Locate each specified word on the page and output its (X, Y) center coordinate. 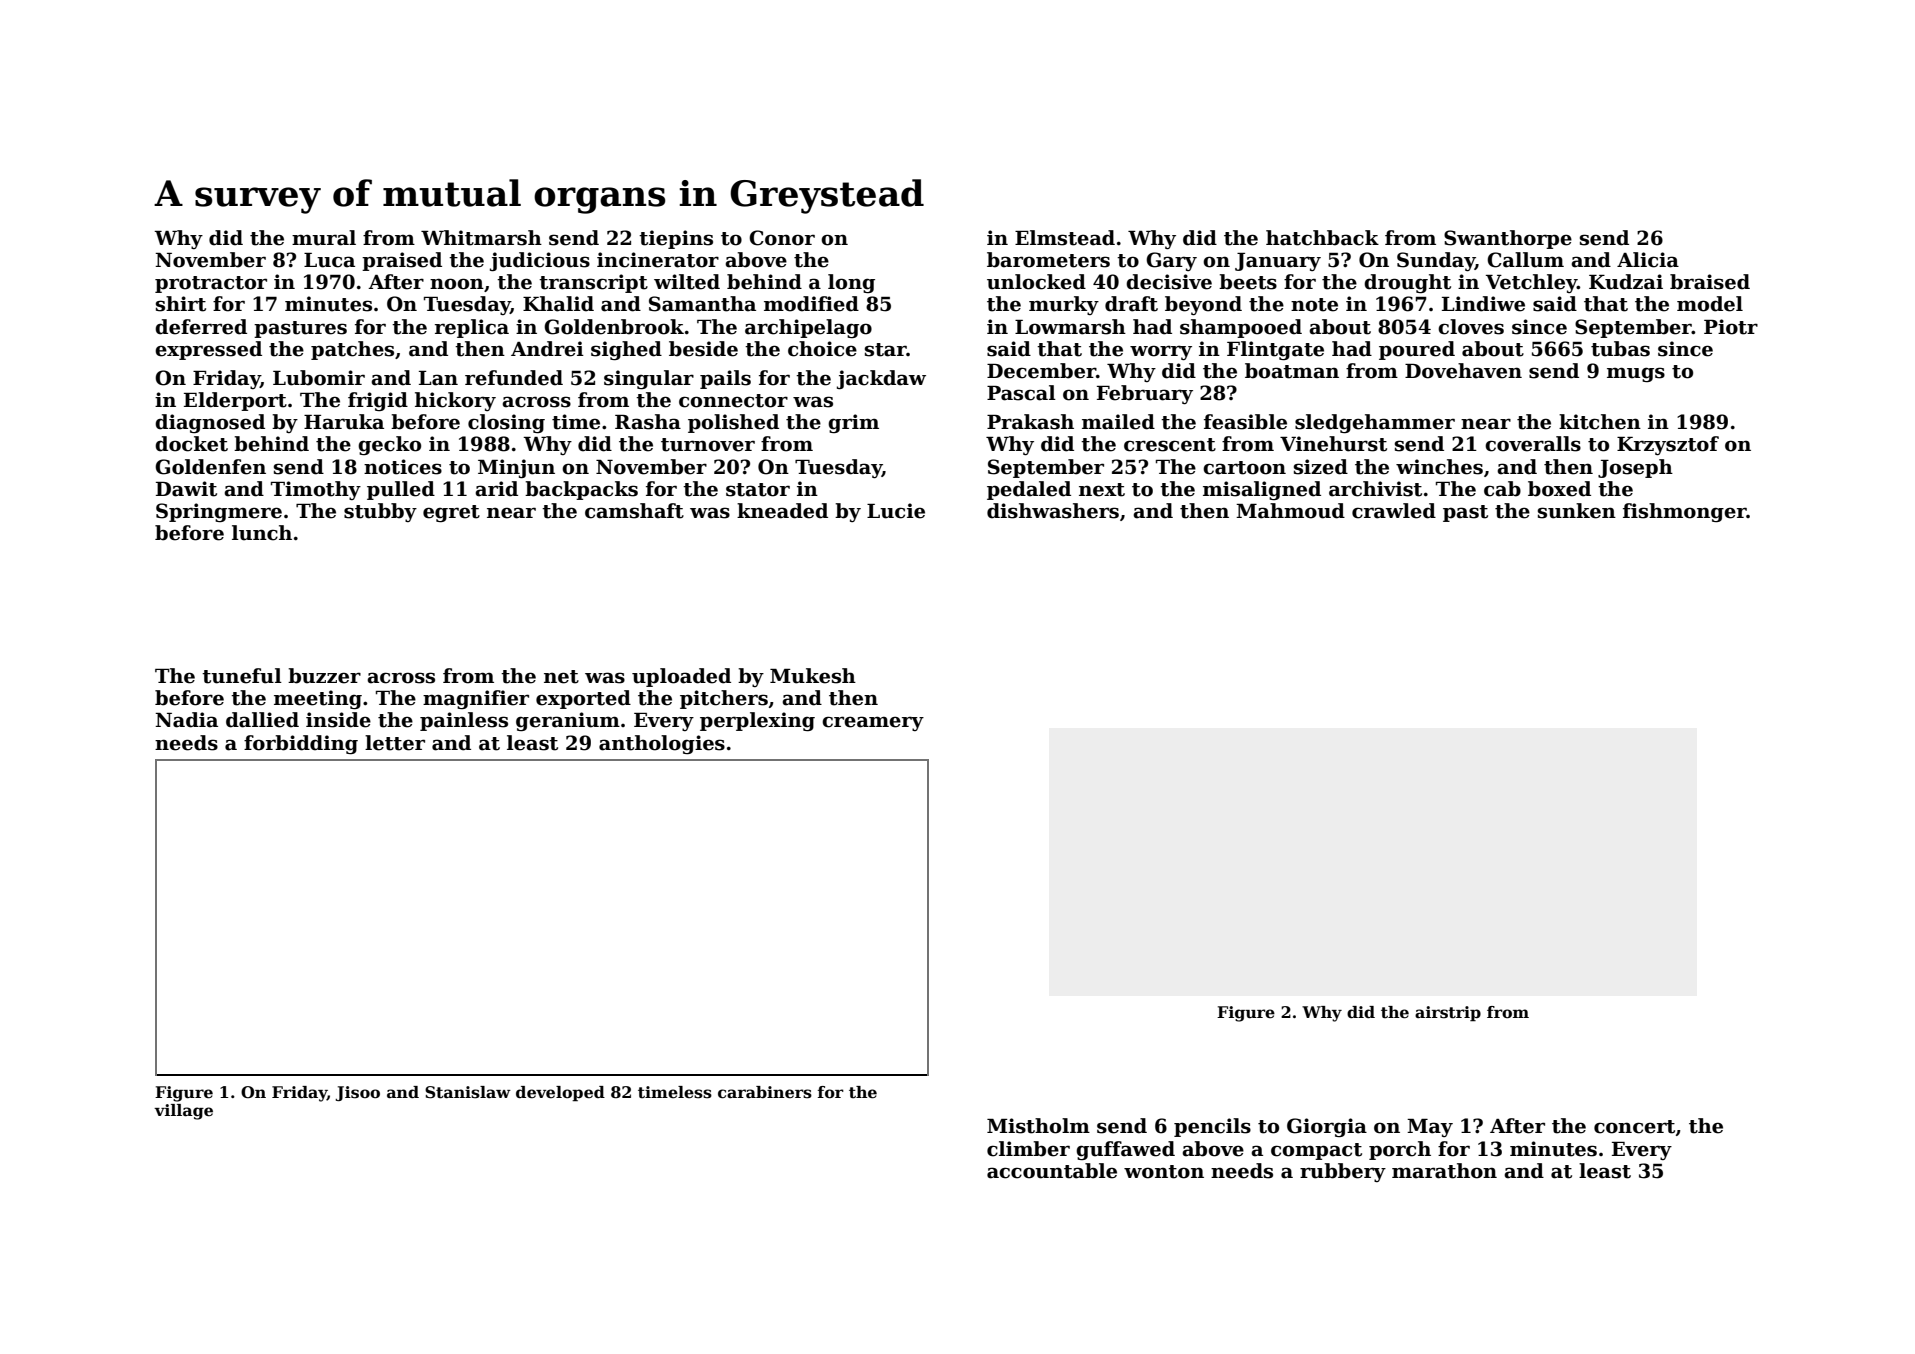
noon (457, 284)
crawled (1394, 511)
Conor (782, 238)
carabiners (765, 1092)
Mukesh (813, 676)
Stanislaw (468, 1092)
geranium (568, 721)
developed (560, 1094)
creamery (873, 723)
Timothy (316, 490)
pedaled (1029, 490)
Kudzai (1626, 282)
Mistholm (1038, 1126)
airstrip (1448, 1014)
